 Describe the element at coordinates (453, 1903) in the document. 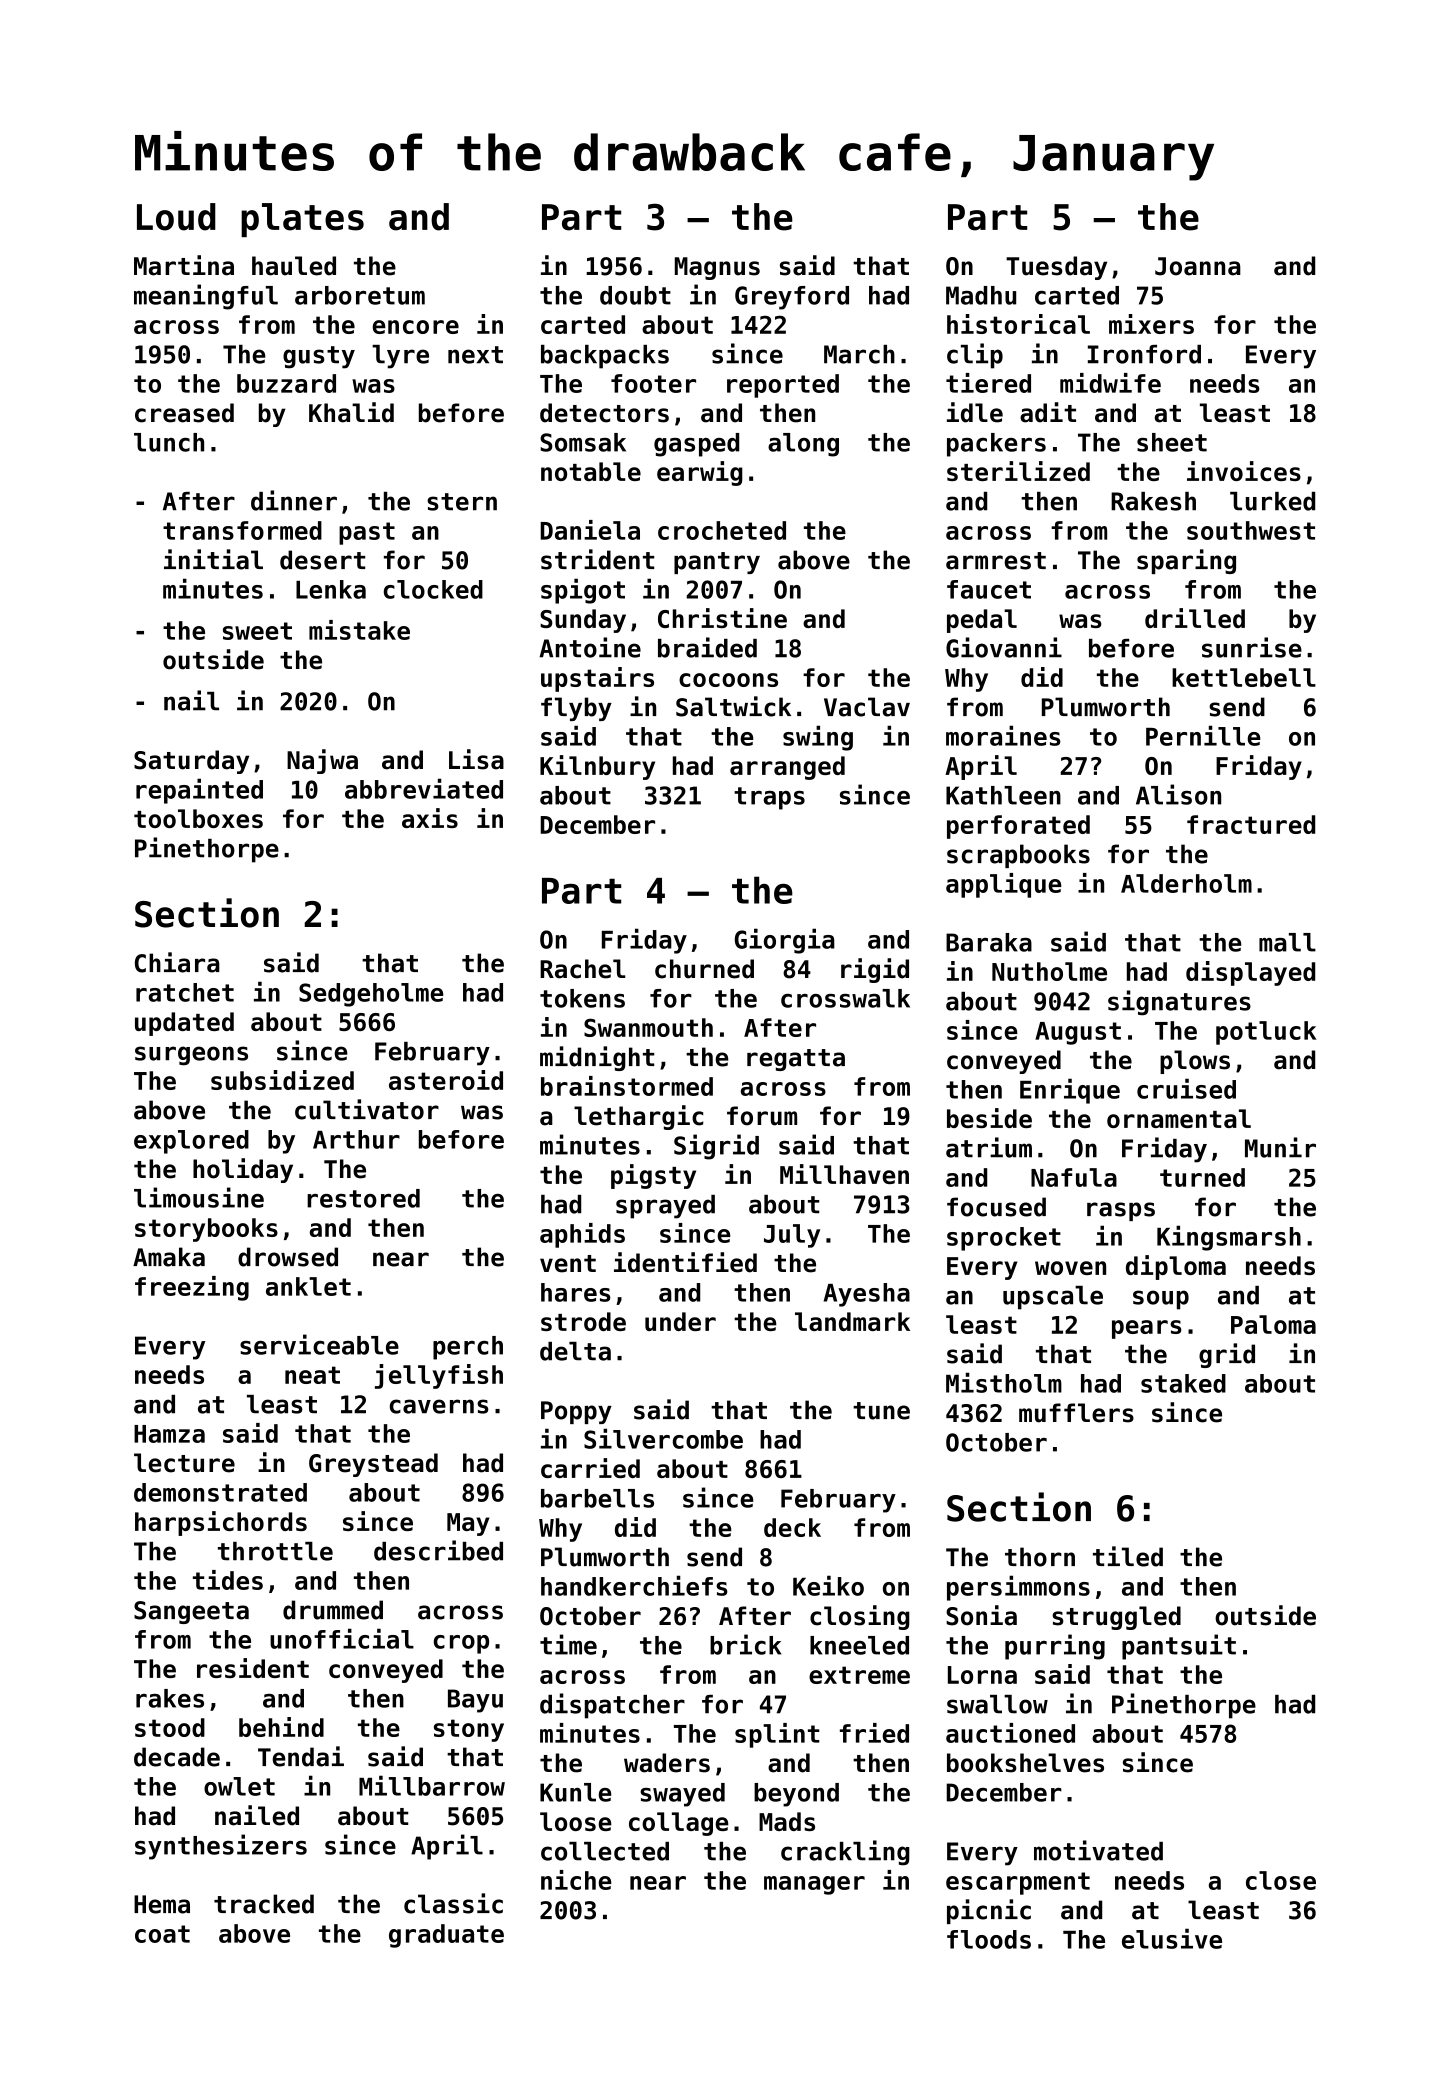

I see `classic` at that location.
